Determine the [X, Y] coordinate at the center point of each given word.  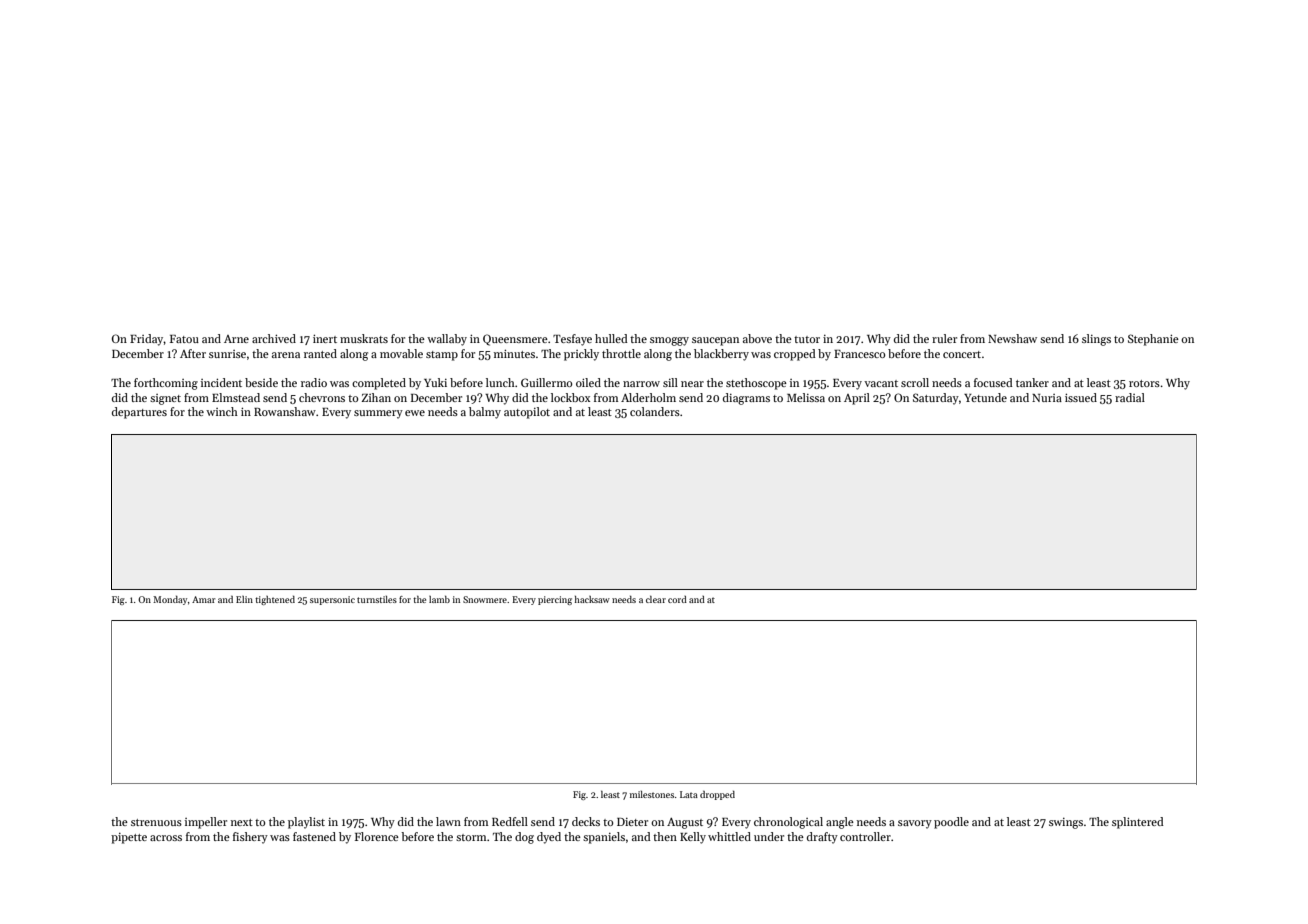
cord [677, 599]
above [757, 338]
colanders [655, 411]
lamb [439, 599]
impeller [206, 823]
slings [1096, 340]
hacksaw [592, 599]
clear [656, 599]
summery [378, 414]
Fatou [184, 339]
